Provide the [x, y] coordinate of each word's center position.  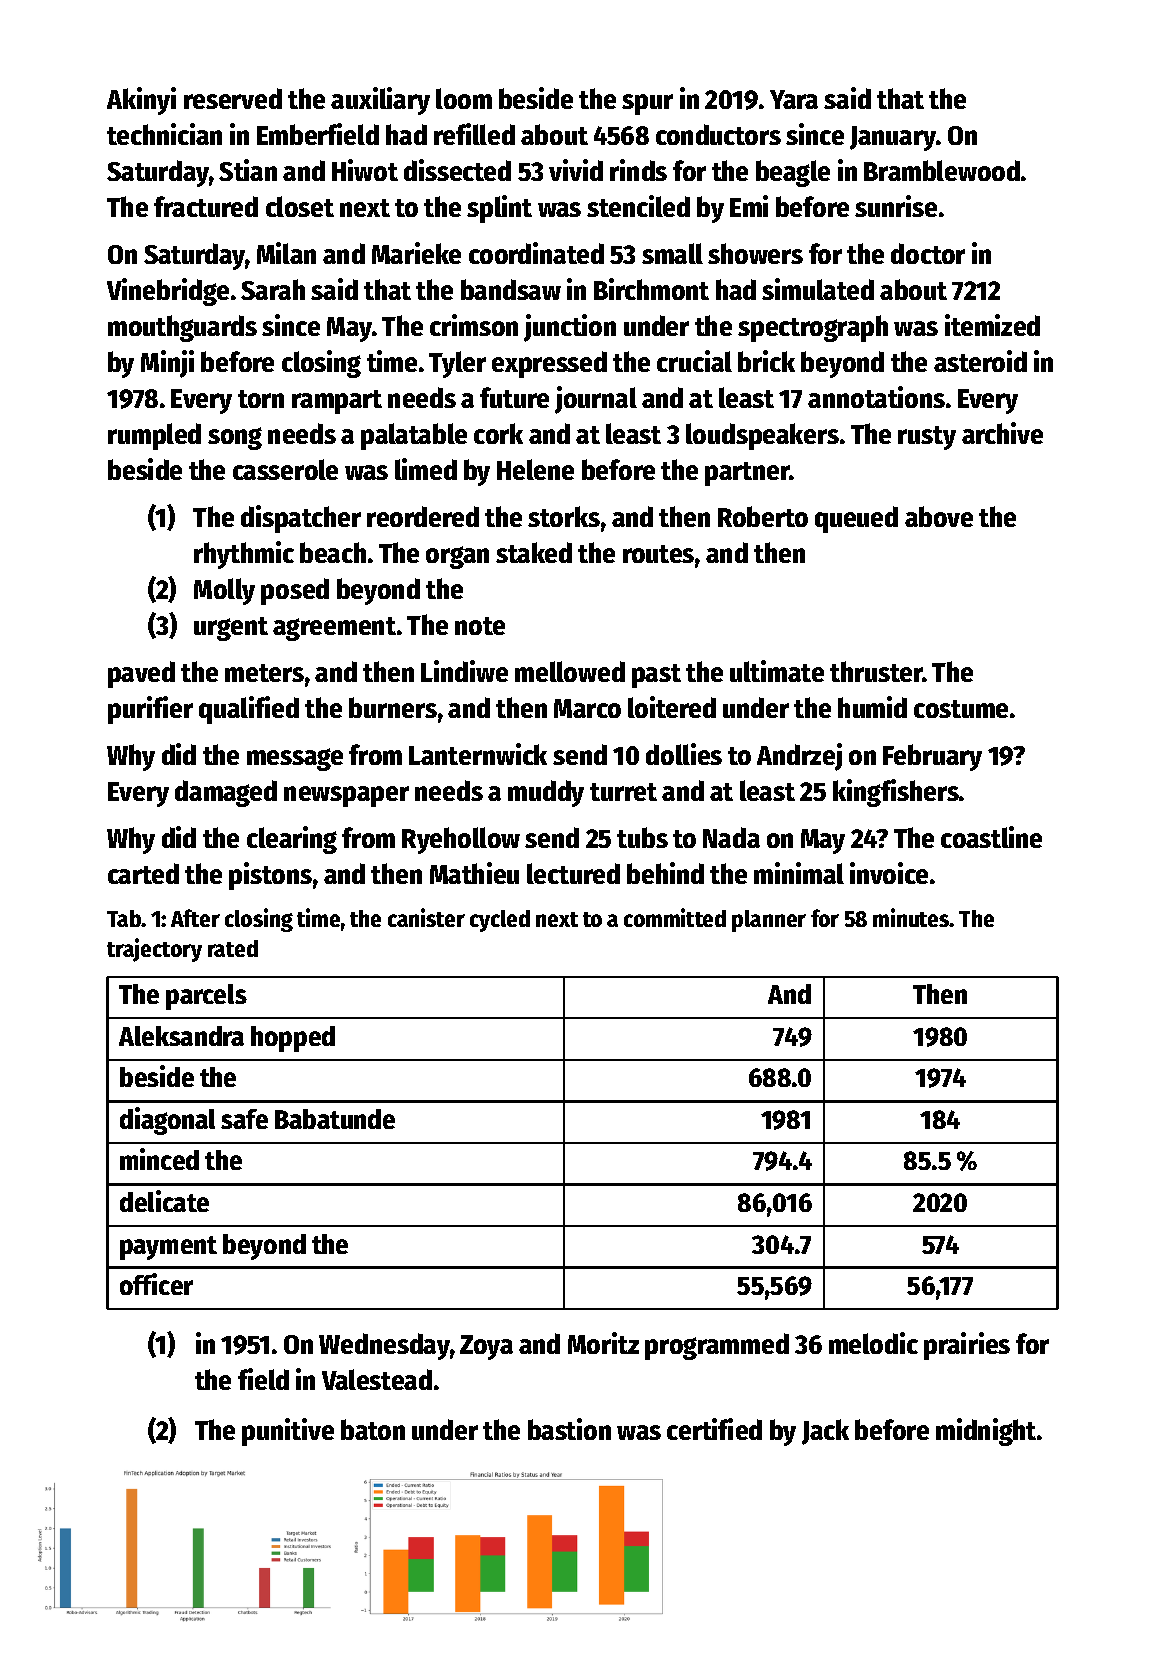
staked [534, 552]
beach [333, 552]
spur [647, 104]
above [939, 516]
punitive [288, 1432]
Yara [794, 99]
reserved [233, 98]
